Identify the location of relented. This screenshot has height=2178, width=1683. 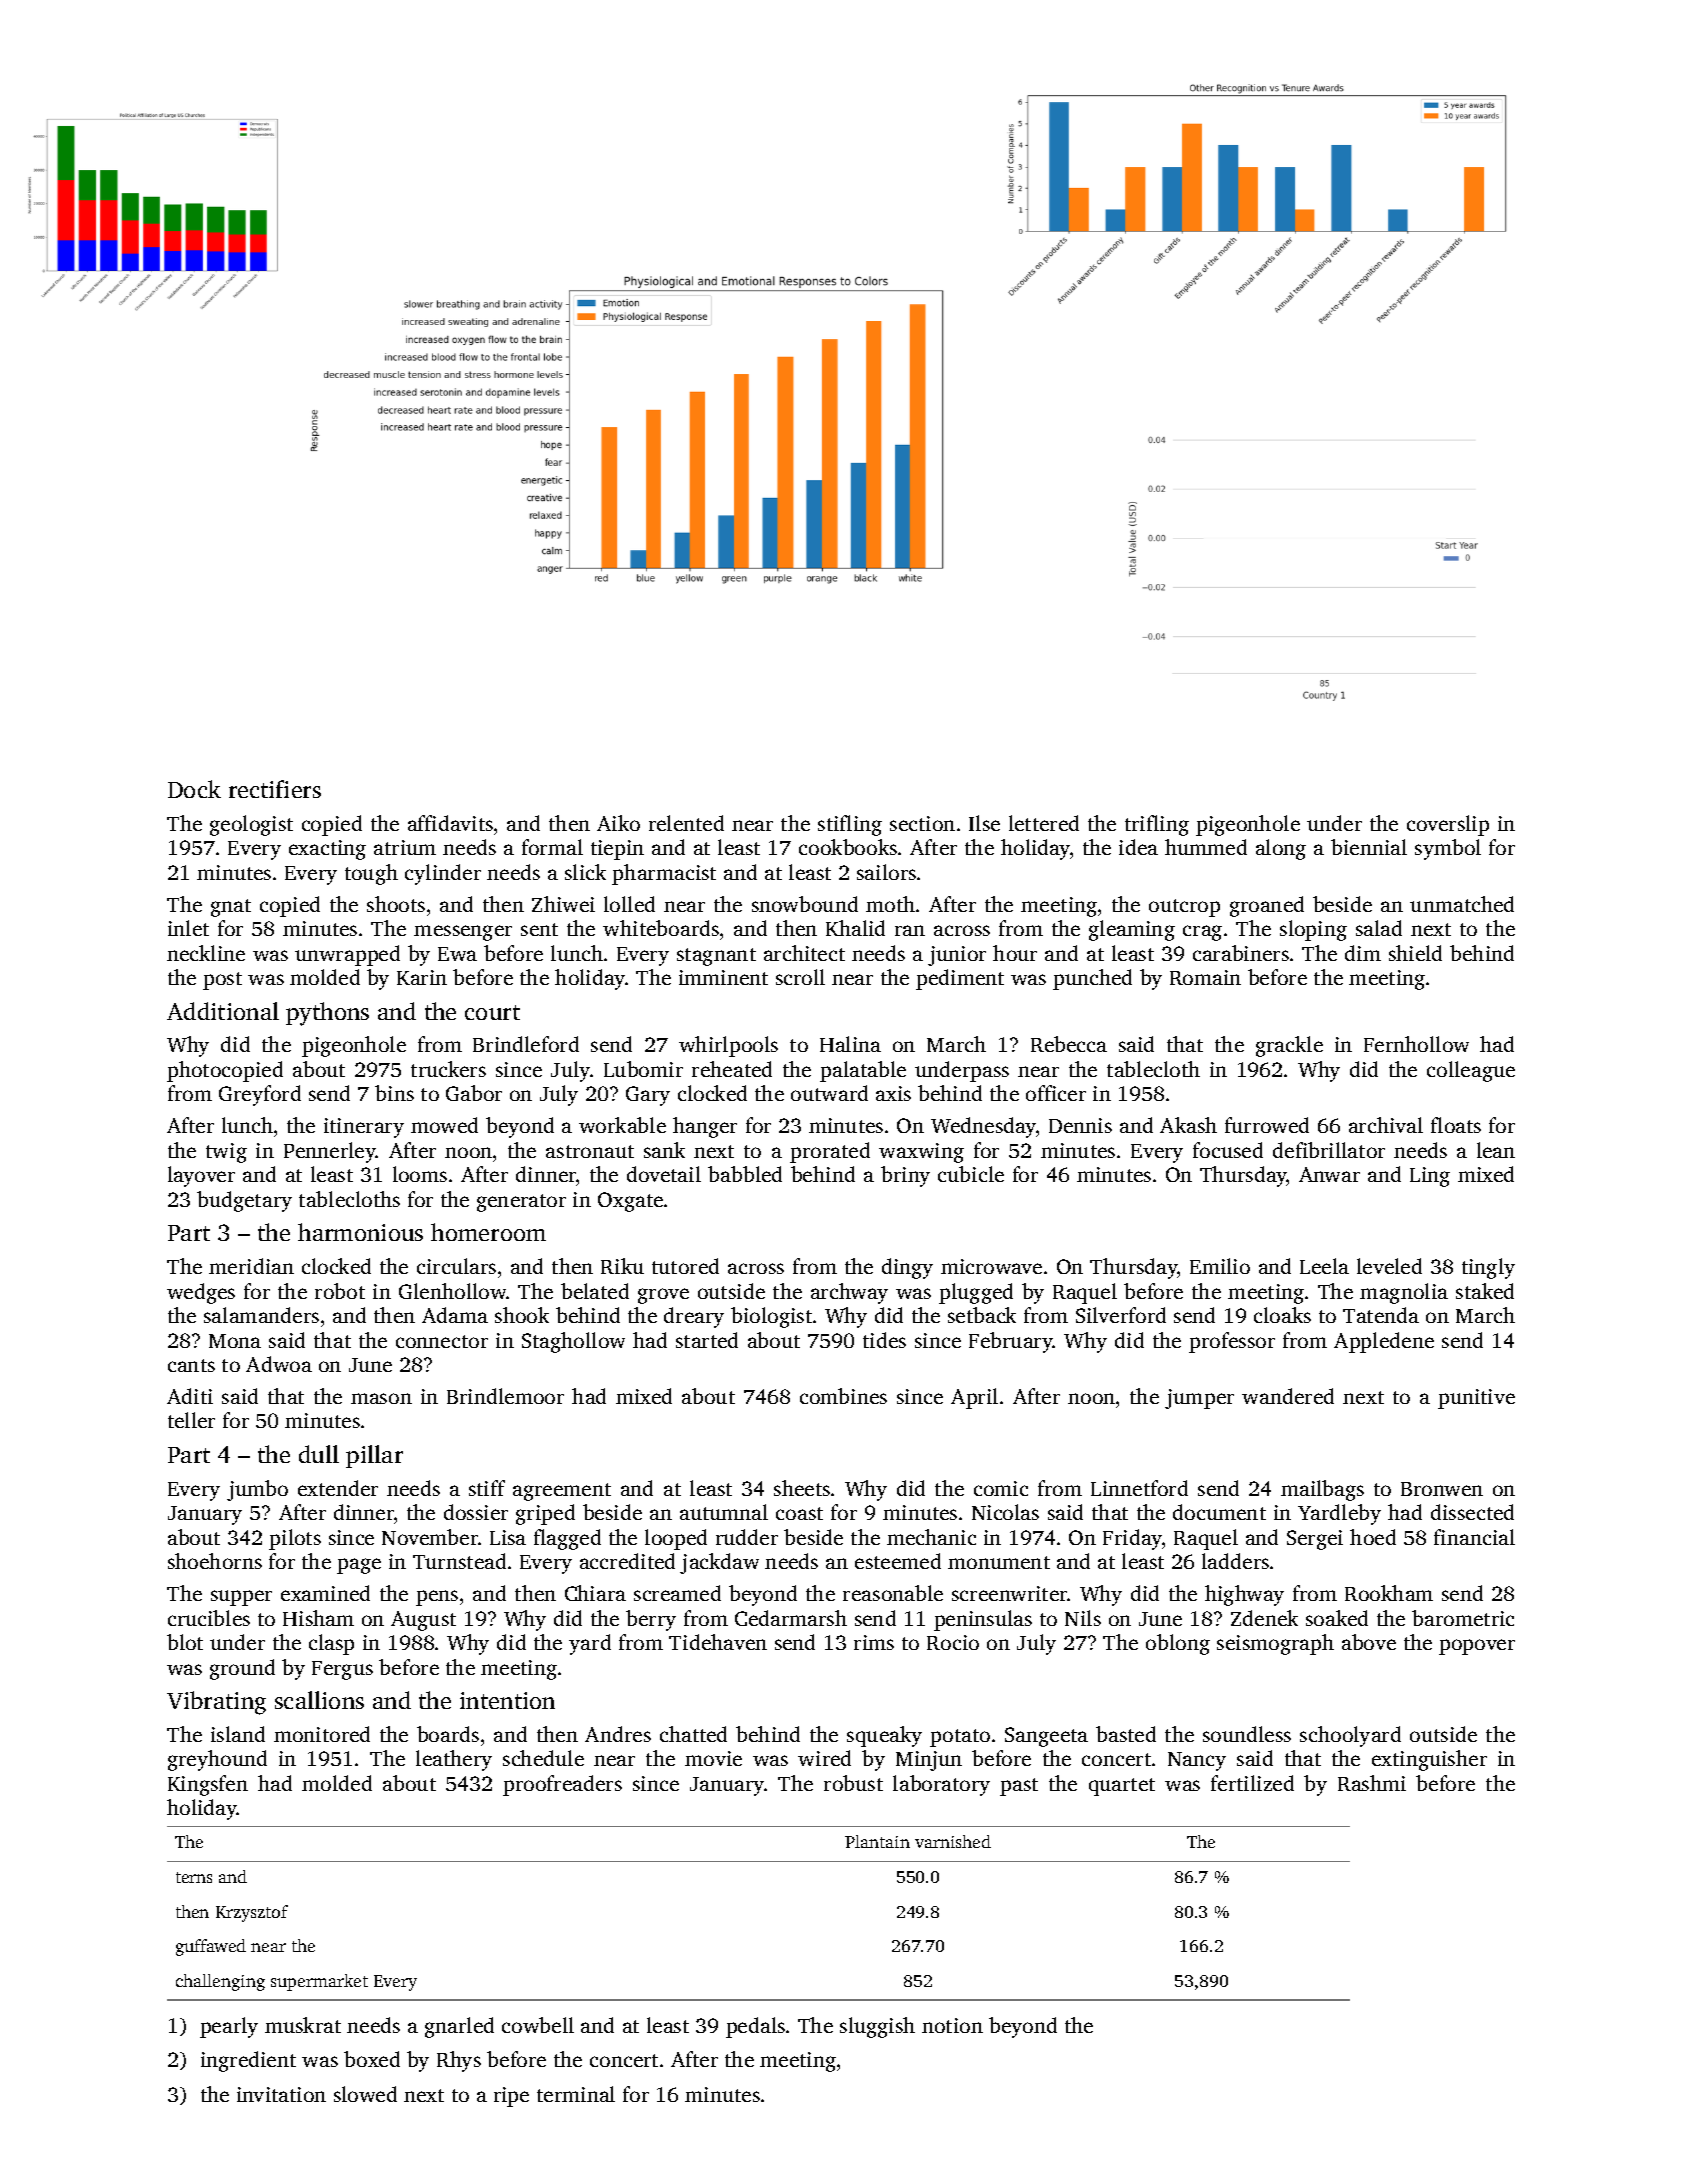
(686, 823).
